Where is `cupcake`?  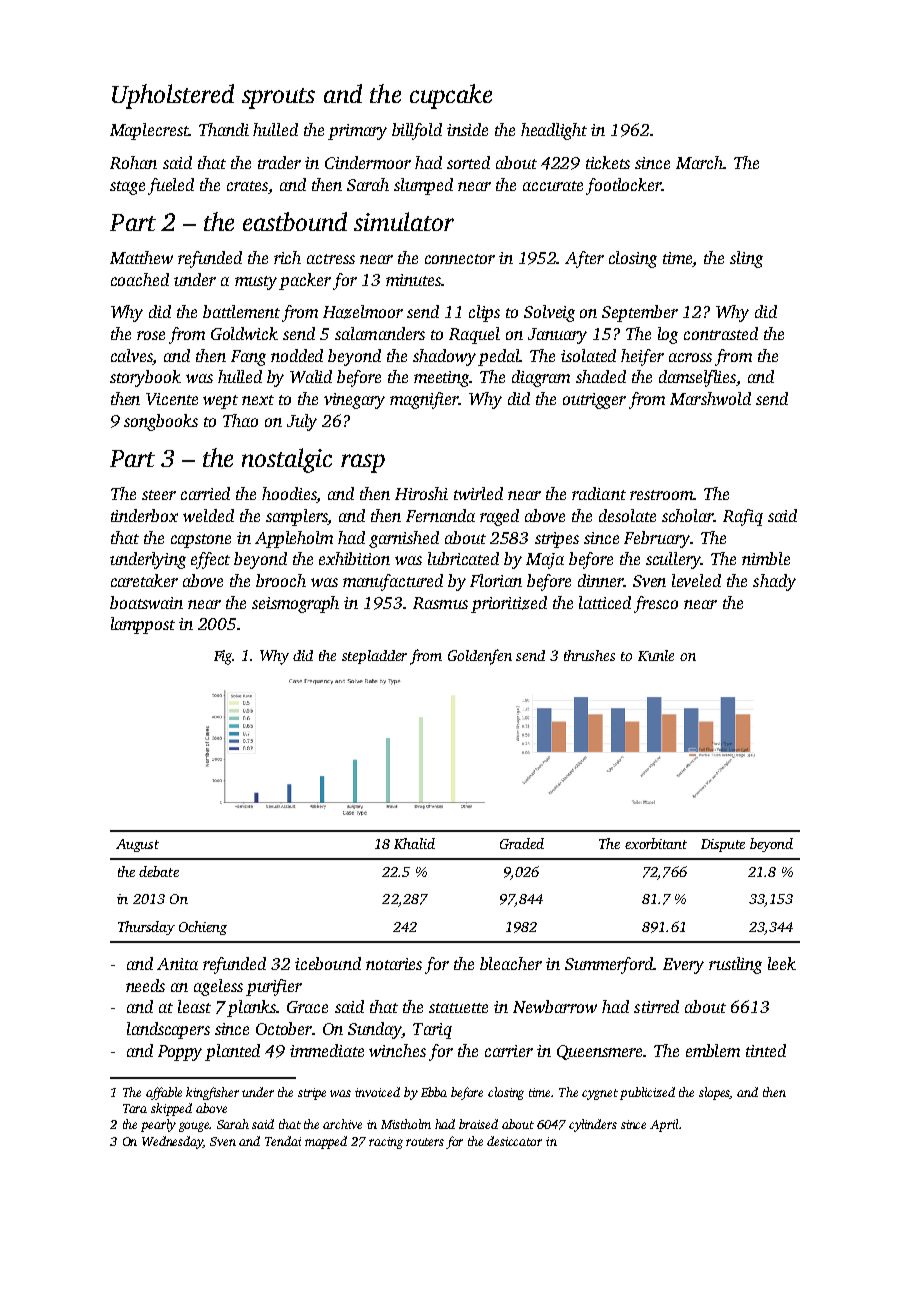
cupcake is located at coordinates (451, 96).
